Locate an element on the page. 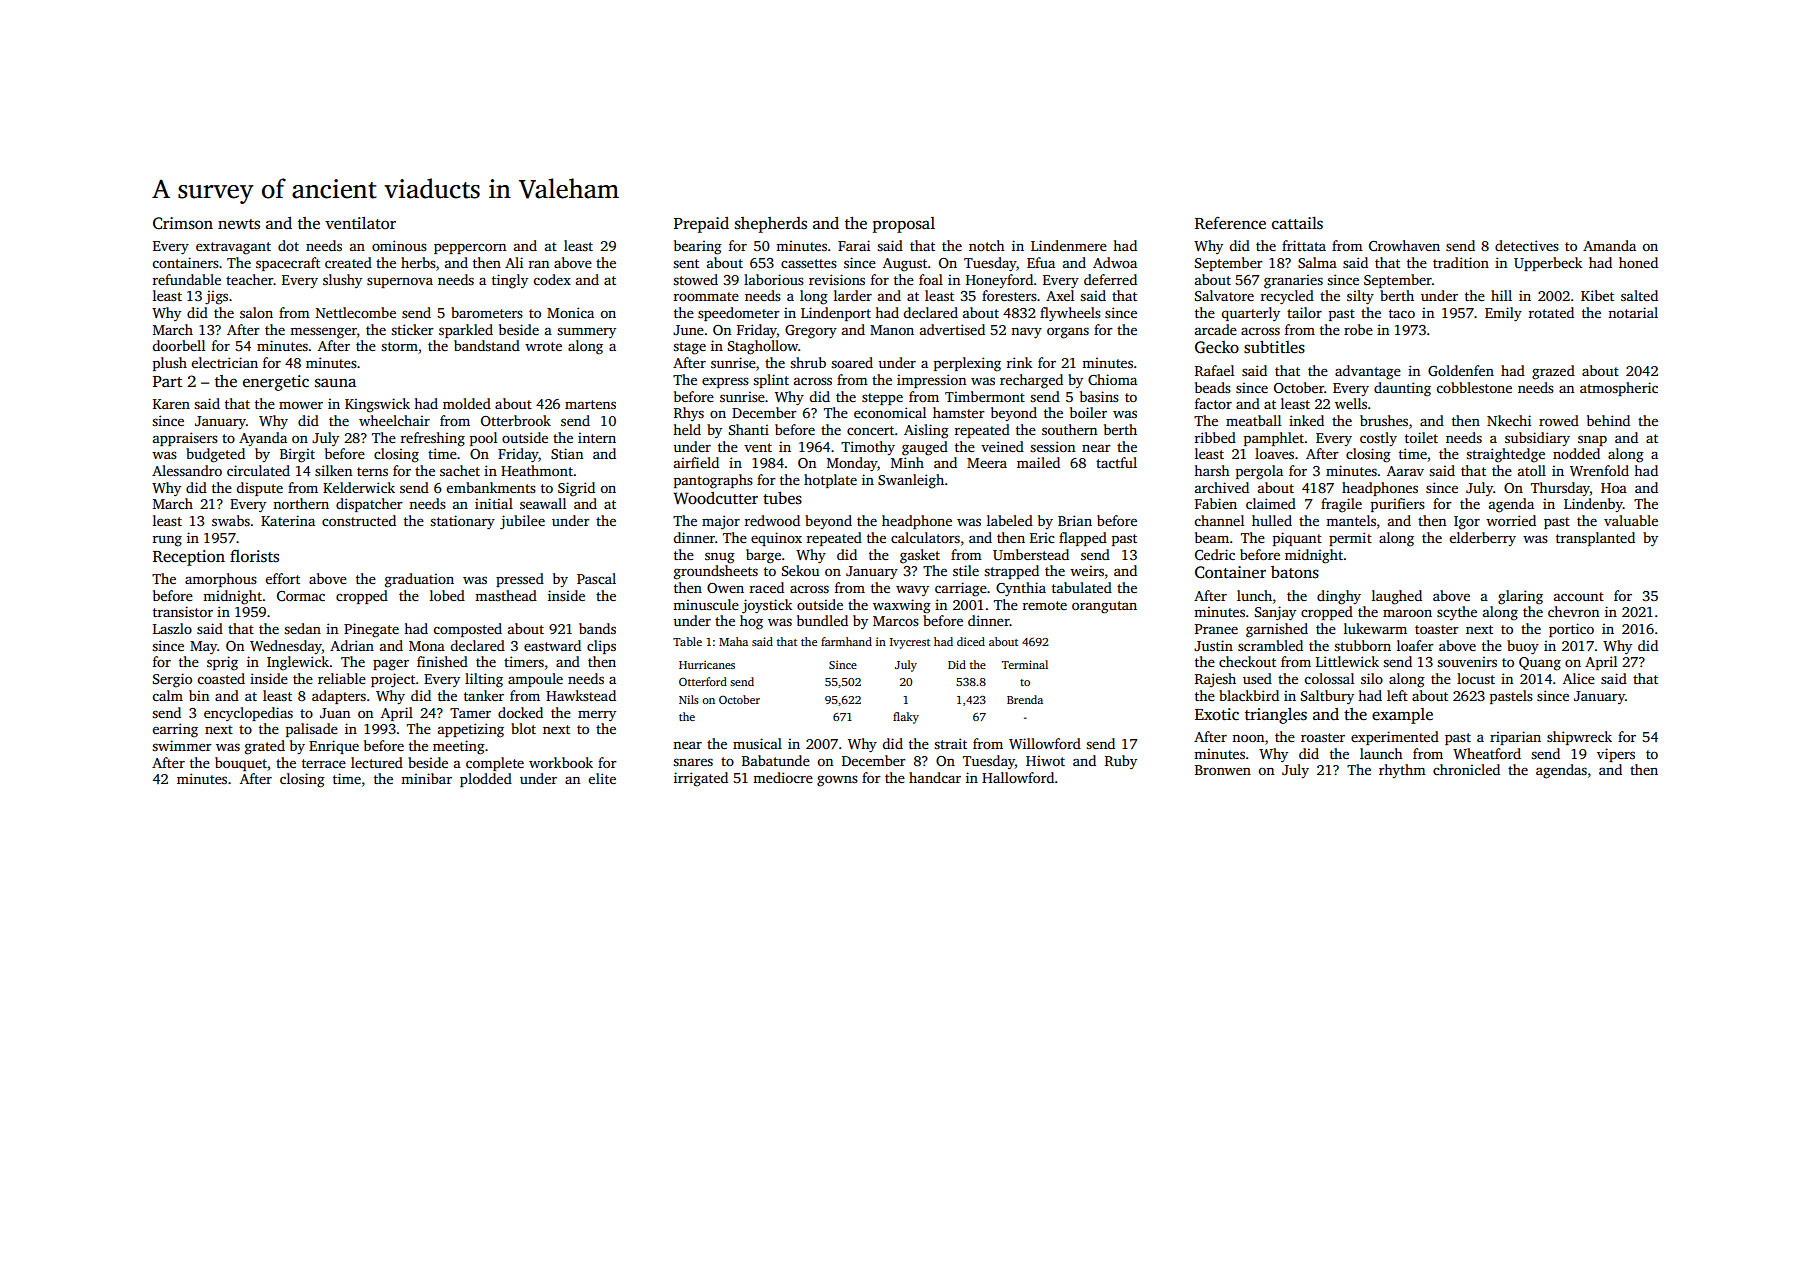 The image size is (1811, 1281). Stian is located at coordinates (567, 453).
